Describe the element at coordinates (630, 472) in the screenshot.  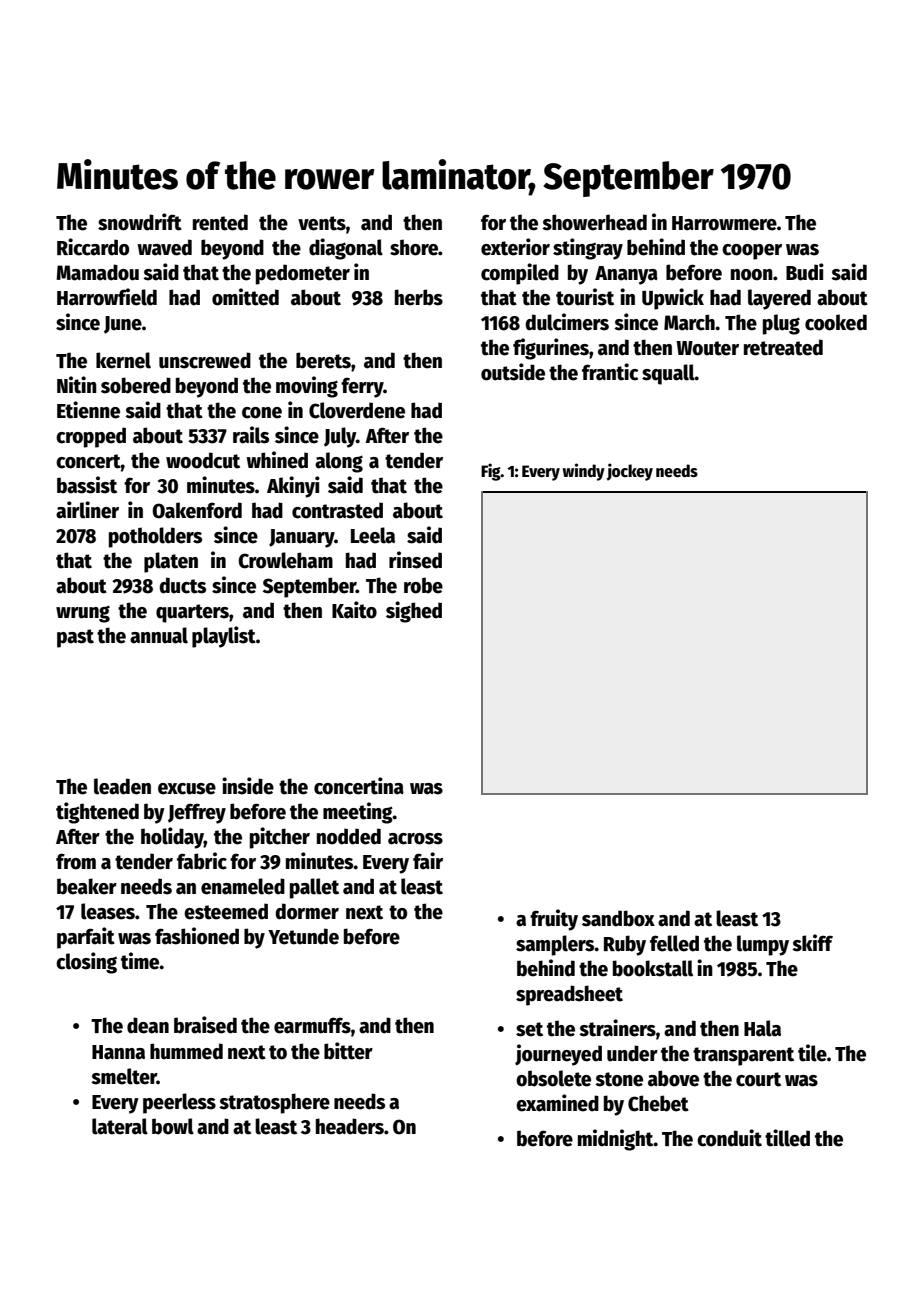
I see `jockey` at that location.
